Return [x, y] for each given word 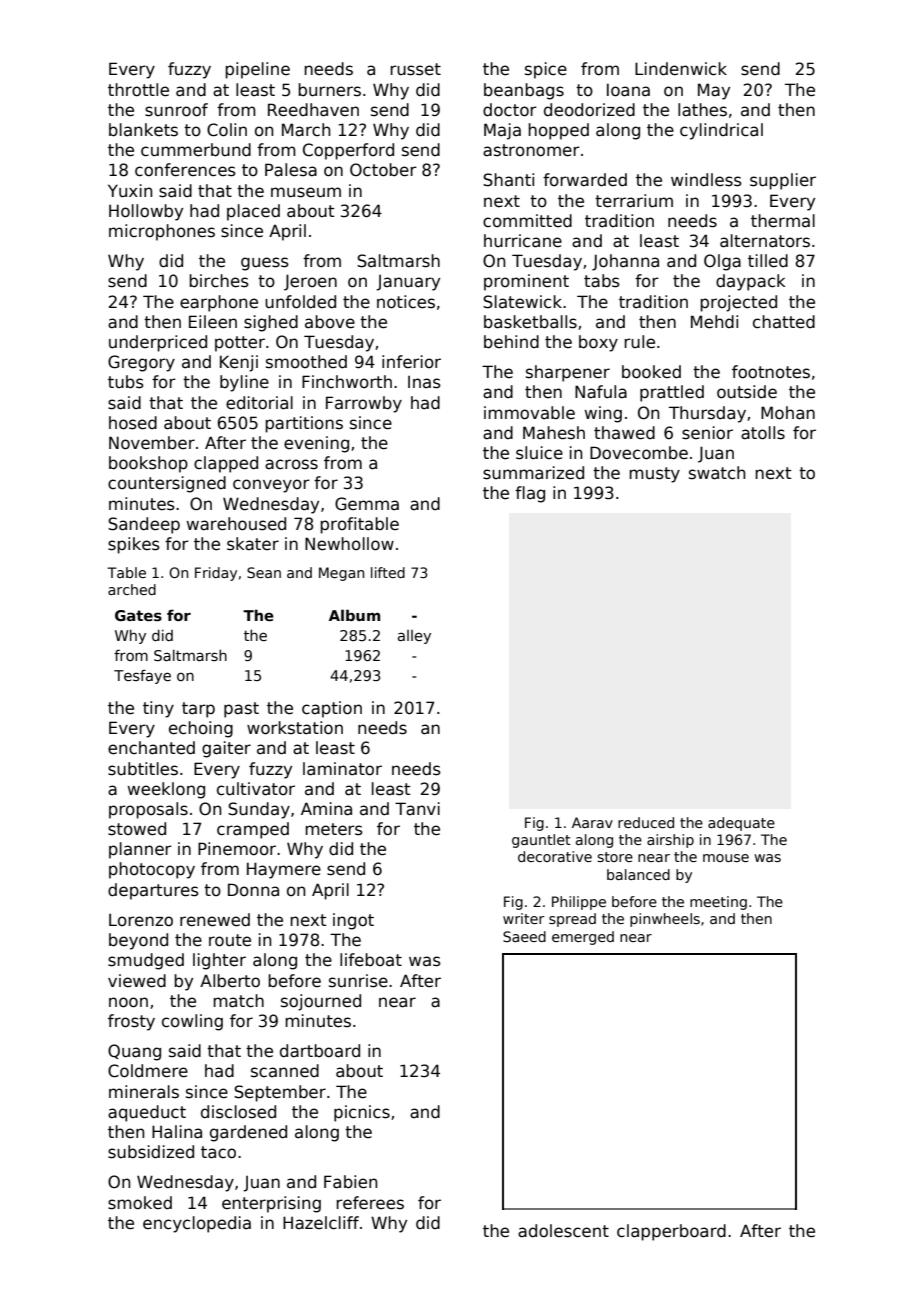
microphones [162, 232]
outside [747, 392]
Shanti [508, 180]
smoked [140, 1203]
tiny [158, 709]
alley [414, 637]
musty [654, 475]
